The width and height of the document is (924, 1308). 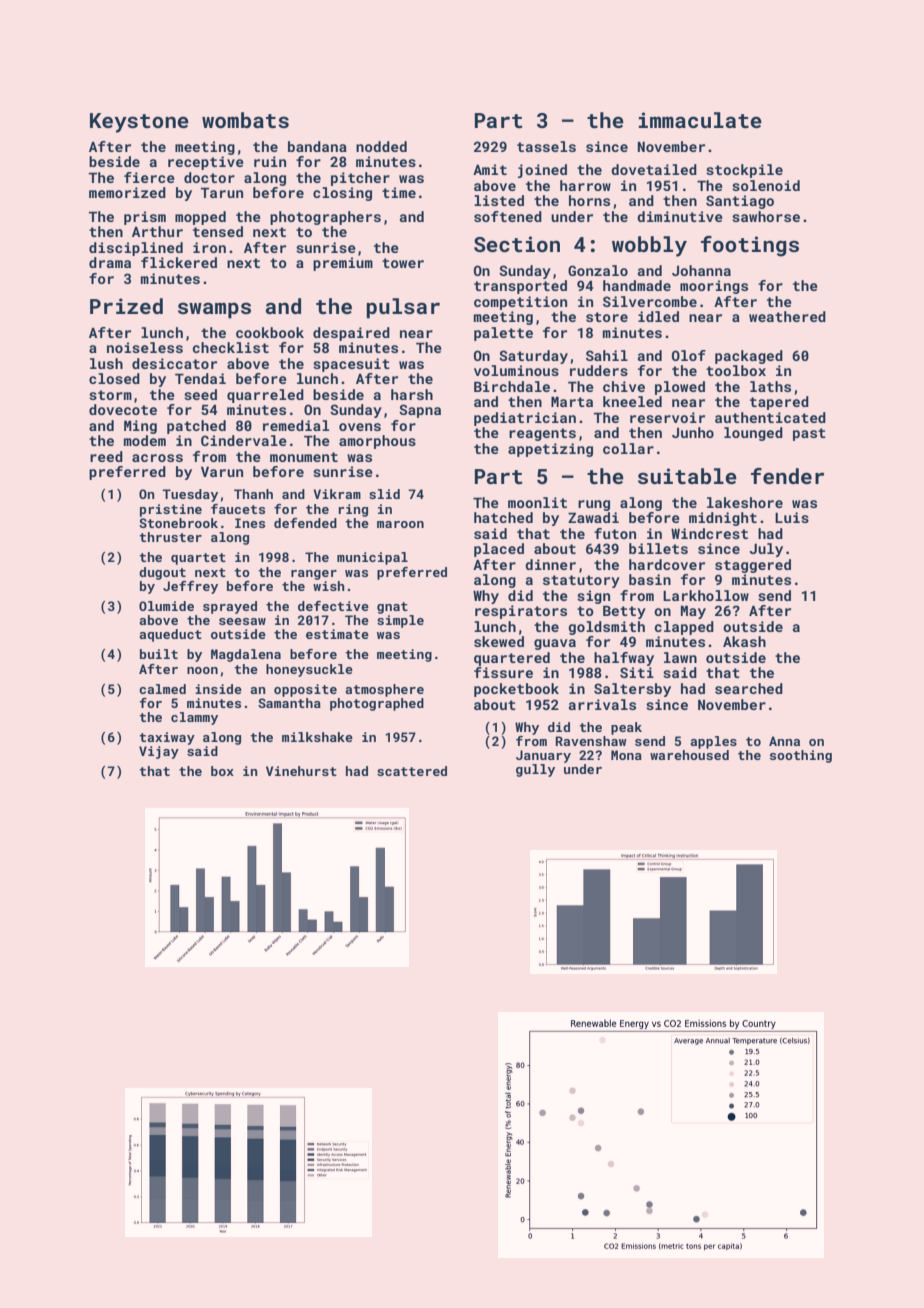 What do you see at coordinates (700, 120) in the document?
I see `immaculate` at bounding box center [700, 120].
